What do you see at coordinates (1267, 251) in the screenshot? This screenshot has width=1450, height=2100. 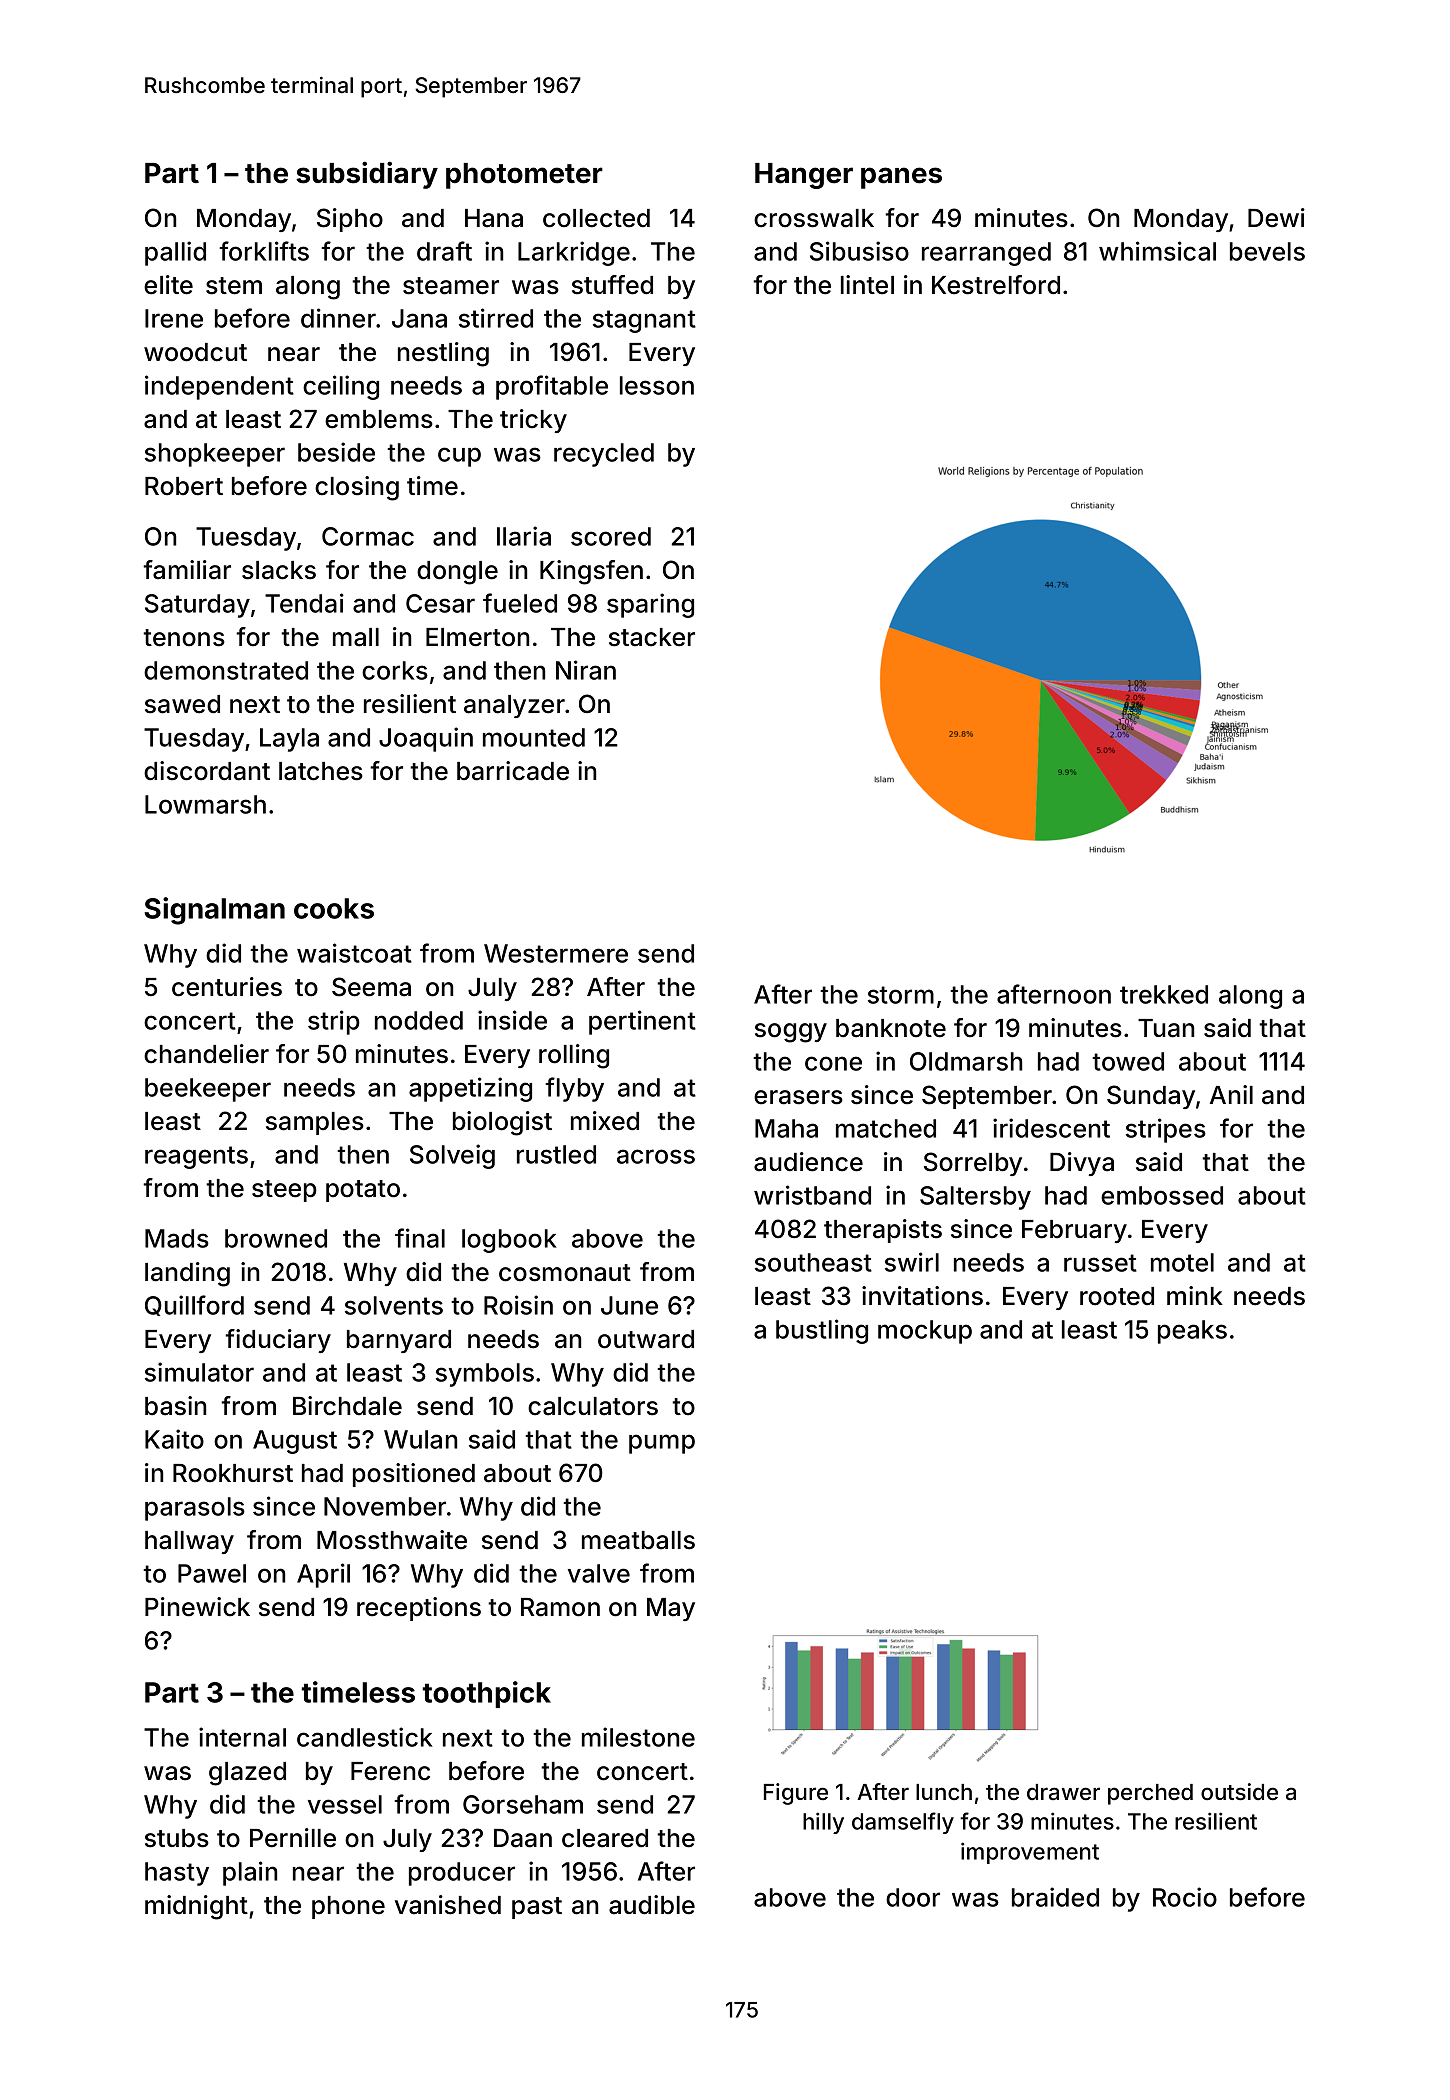 I see `bevels` at bounding box center [1267, 251].
